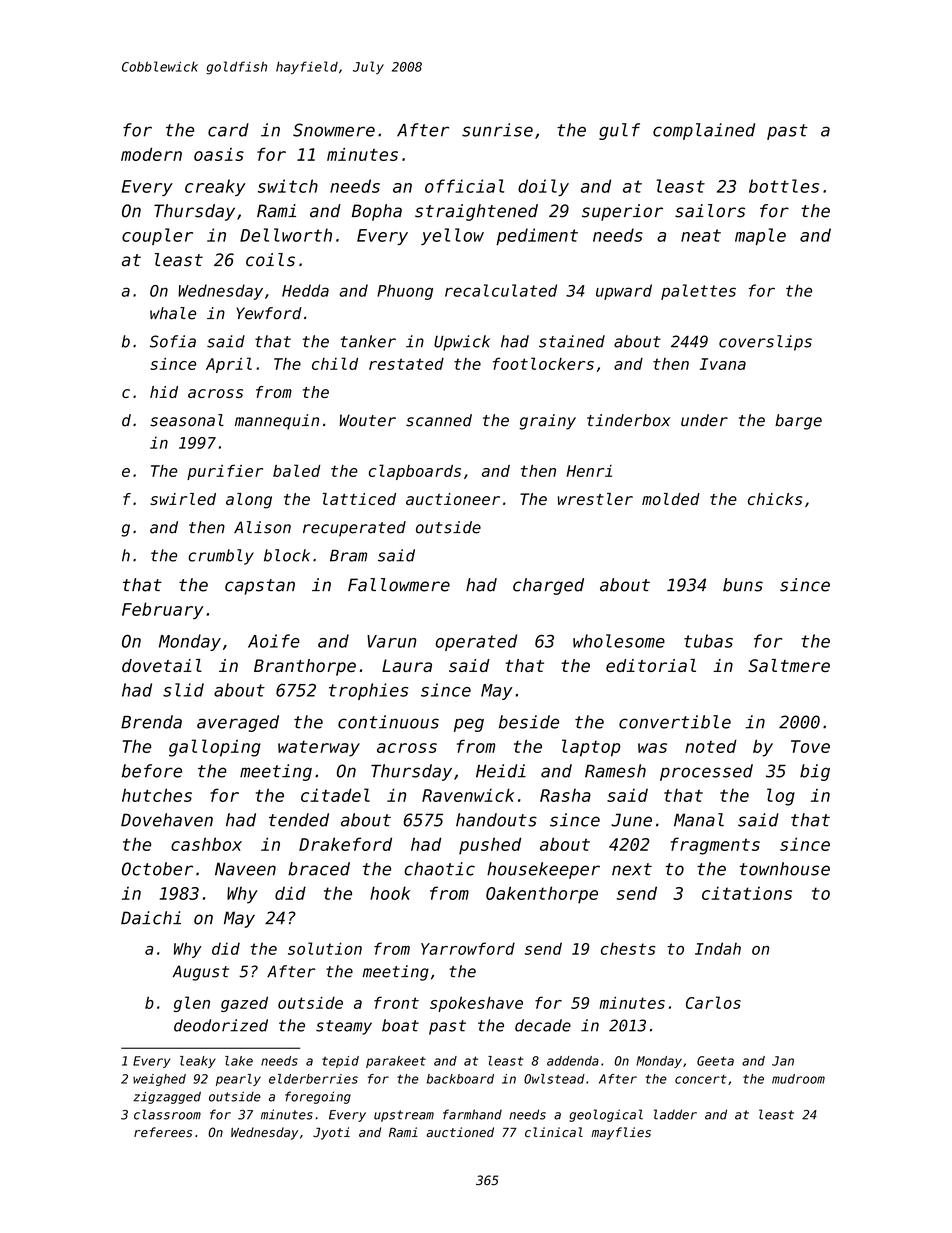 Image resolution: width=952 pixels, height=1233 pixels. I want to click on under, so click(704, 420).
